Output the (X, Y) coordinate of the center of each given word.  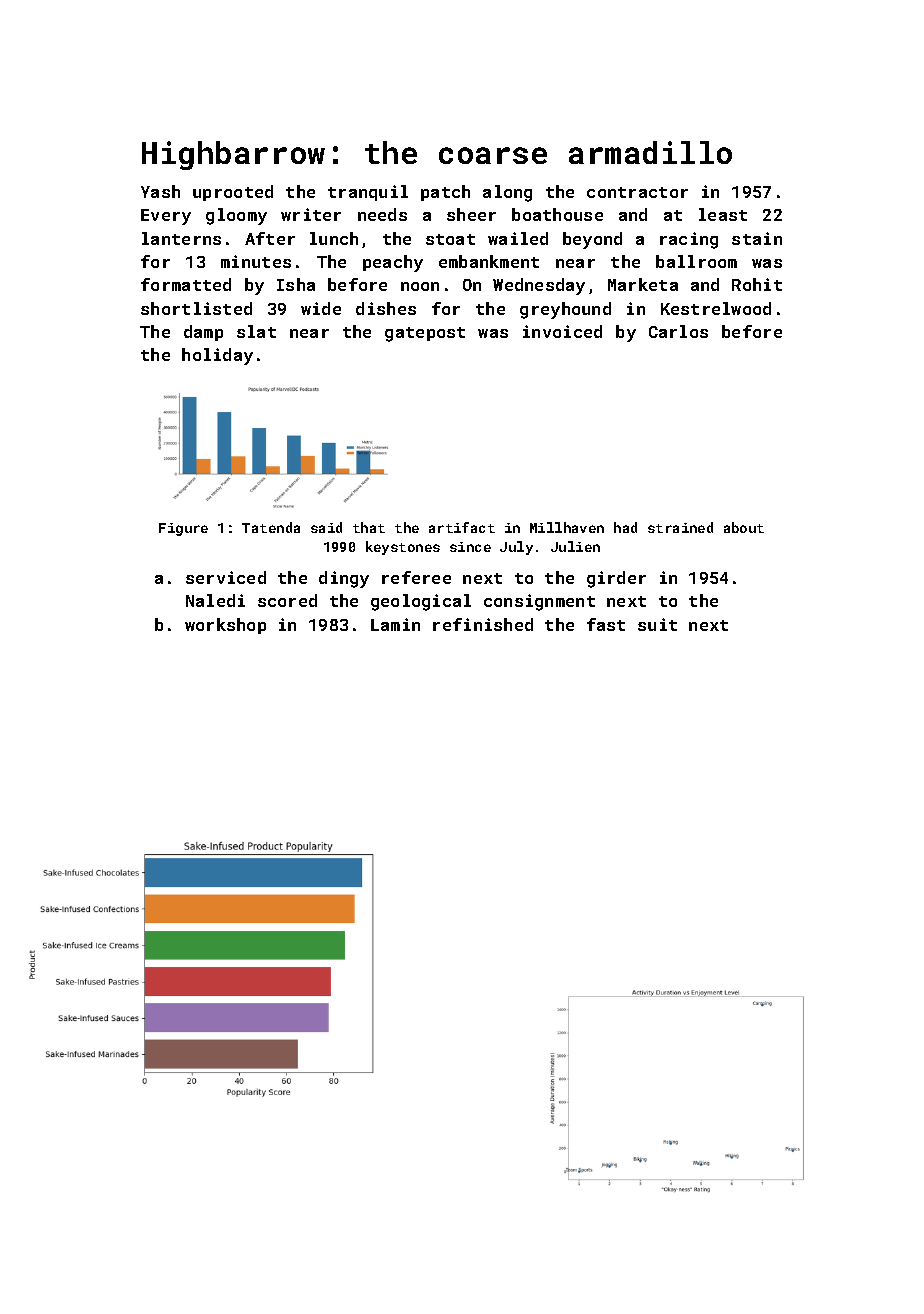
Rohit (757, 284)
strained (680, 527)
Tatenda (271, 527)
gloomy (236, 216)
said (326, 527)
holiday (217, 356)
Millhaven (567, 527)
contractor (637, 192)
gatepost (425, 334)
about (744, 527)
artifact (462, 527)
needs (382, 214)
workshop (225, 626)
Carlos (678, 331)
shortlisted (196, 308)
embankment (489, 261)
